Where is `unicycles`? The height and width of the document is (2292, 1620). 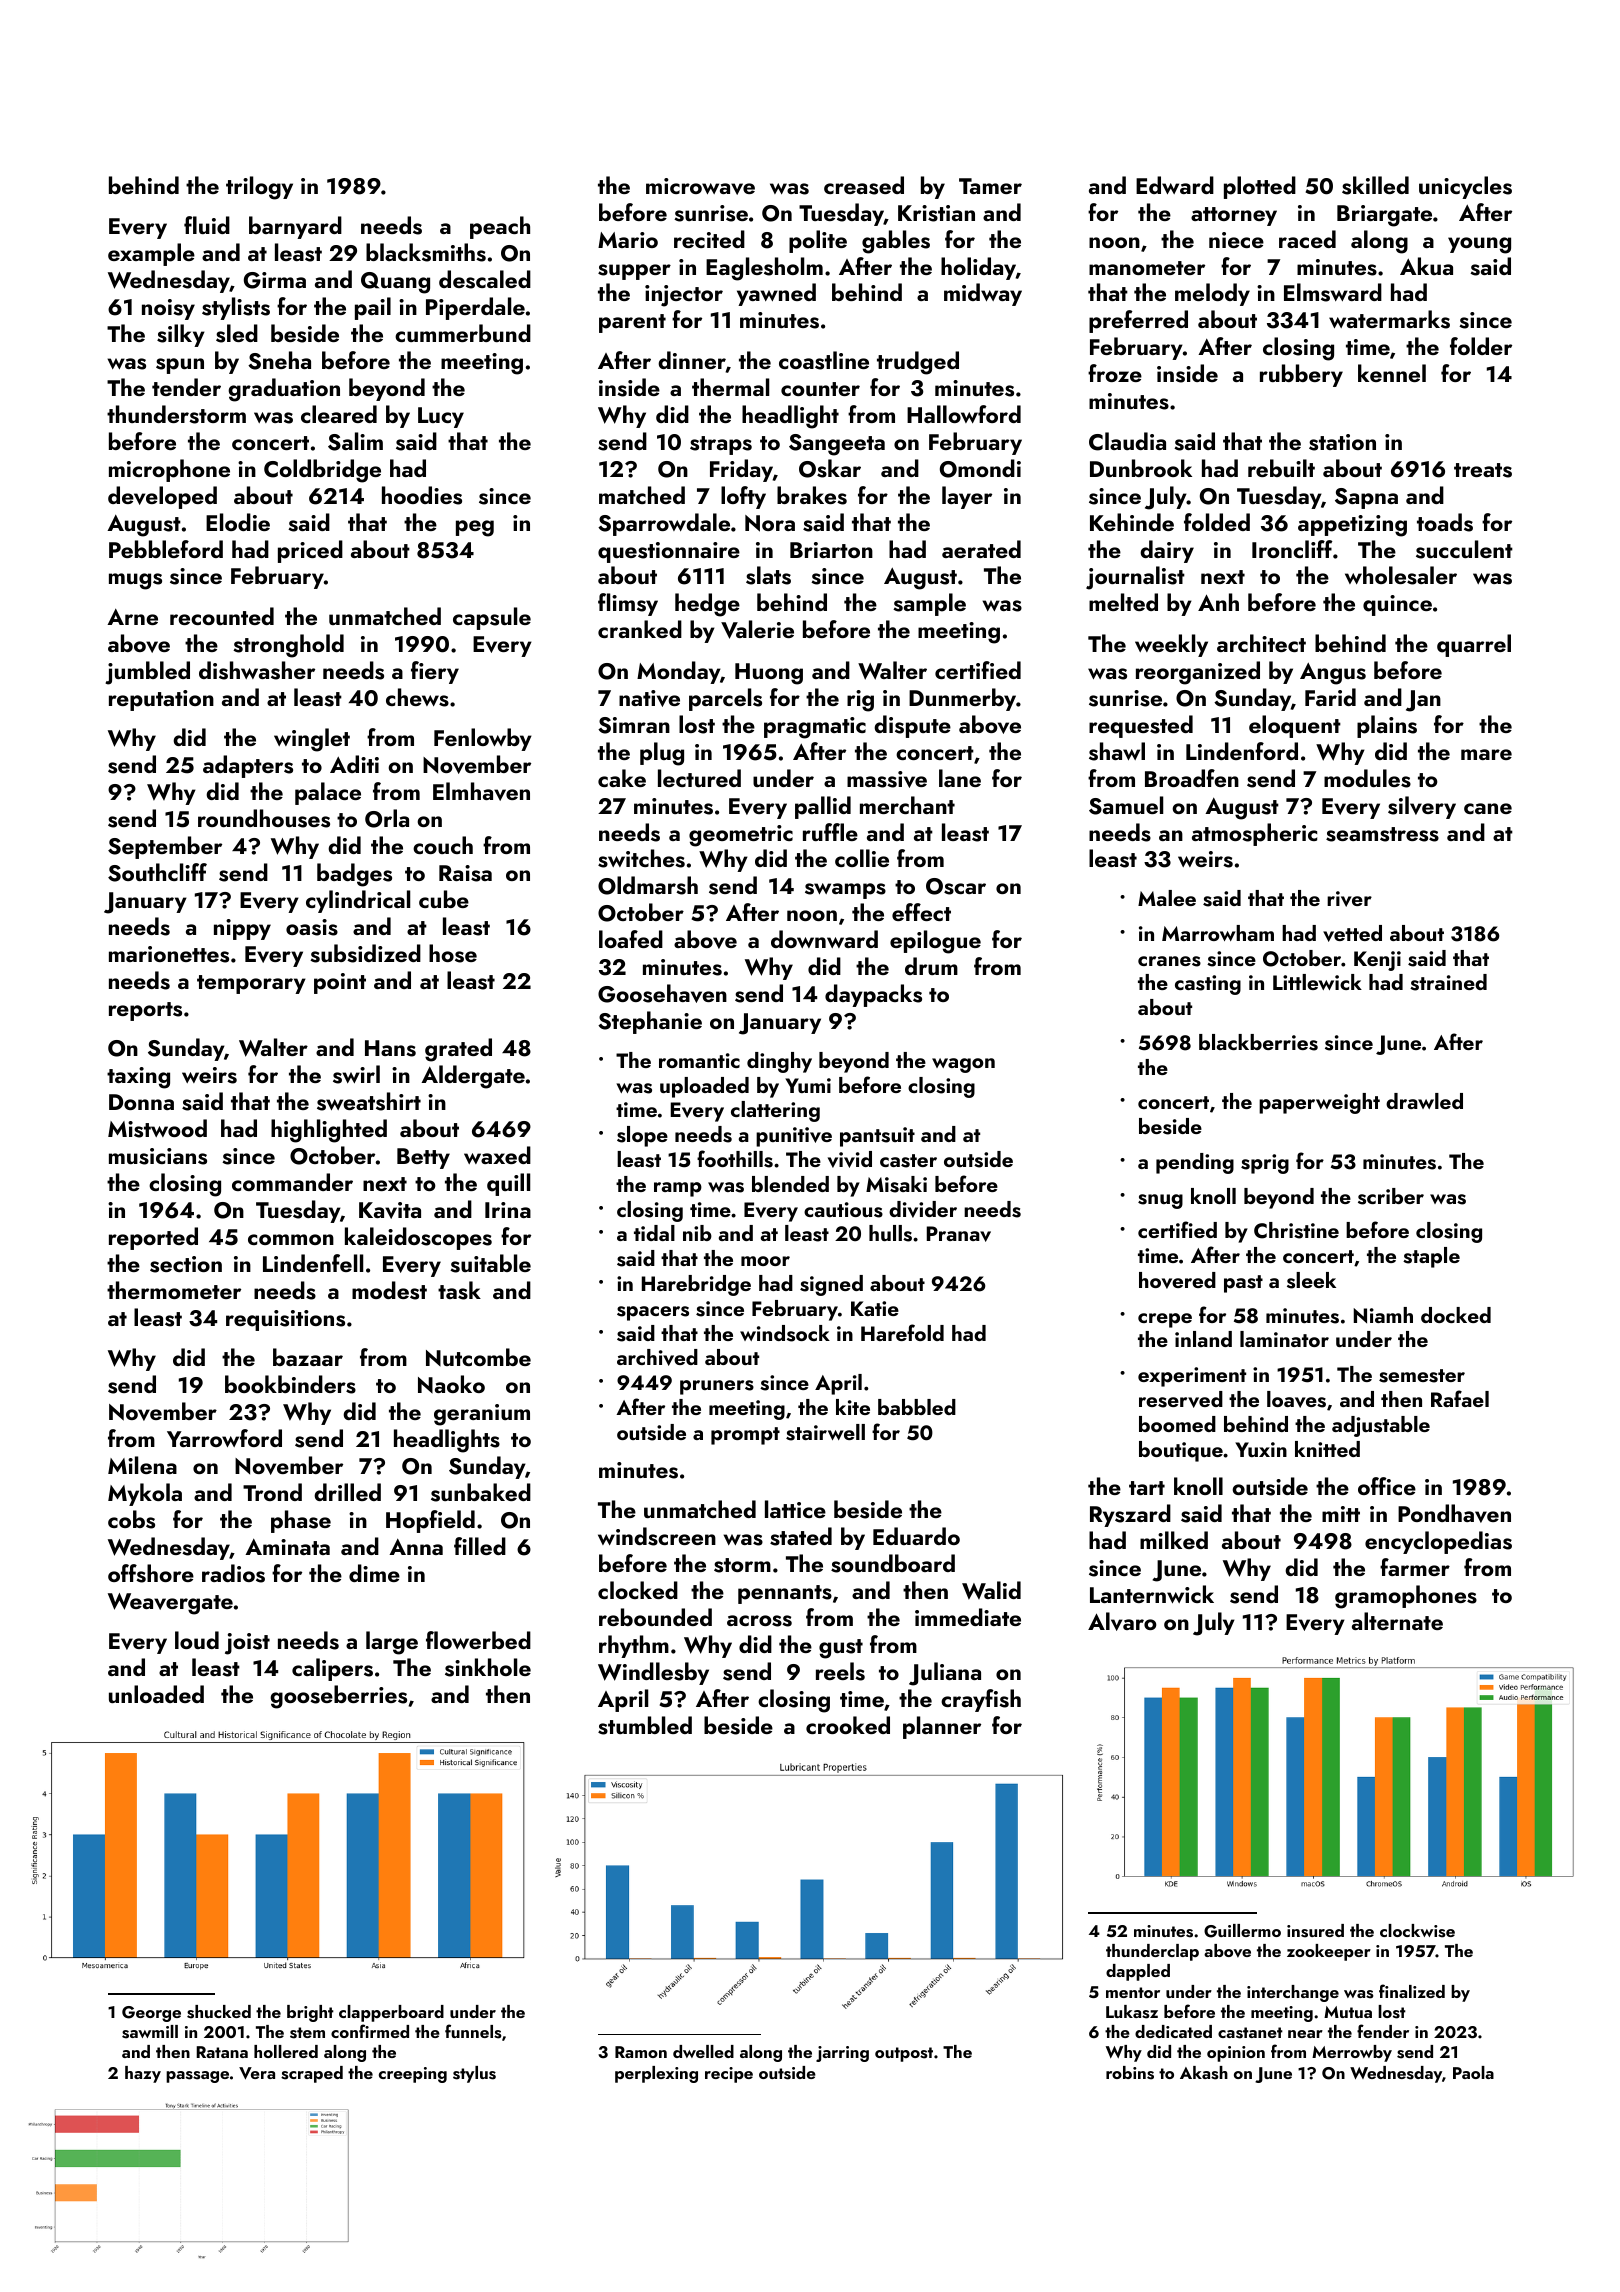
unicycles is located at coordinates (1465, 187).
